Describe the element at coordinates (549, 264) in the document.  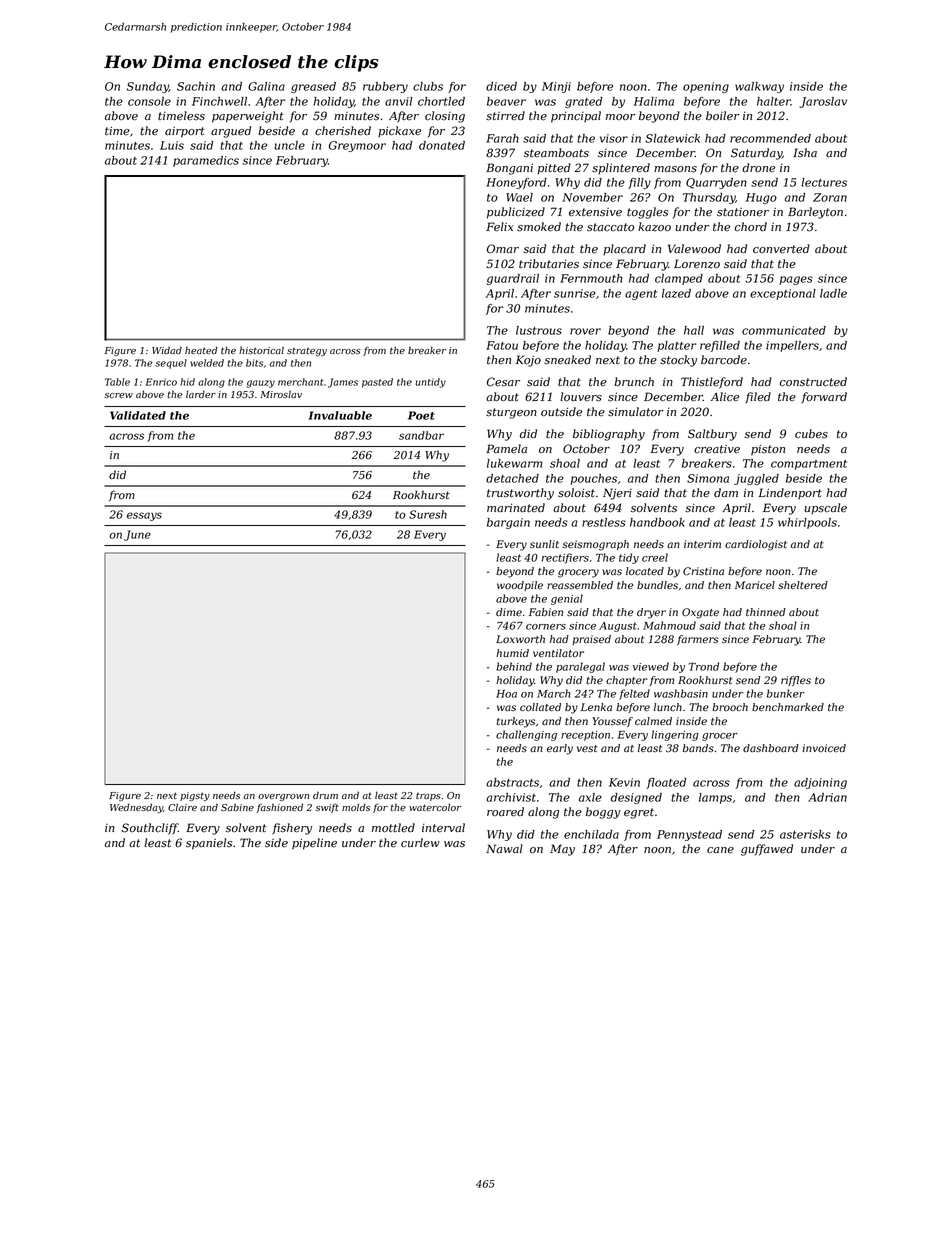
I see `tributaries` at that location.
